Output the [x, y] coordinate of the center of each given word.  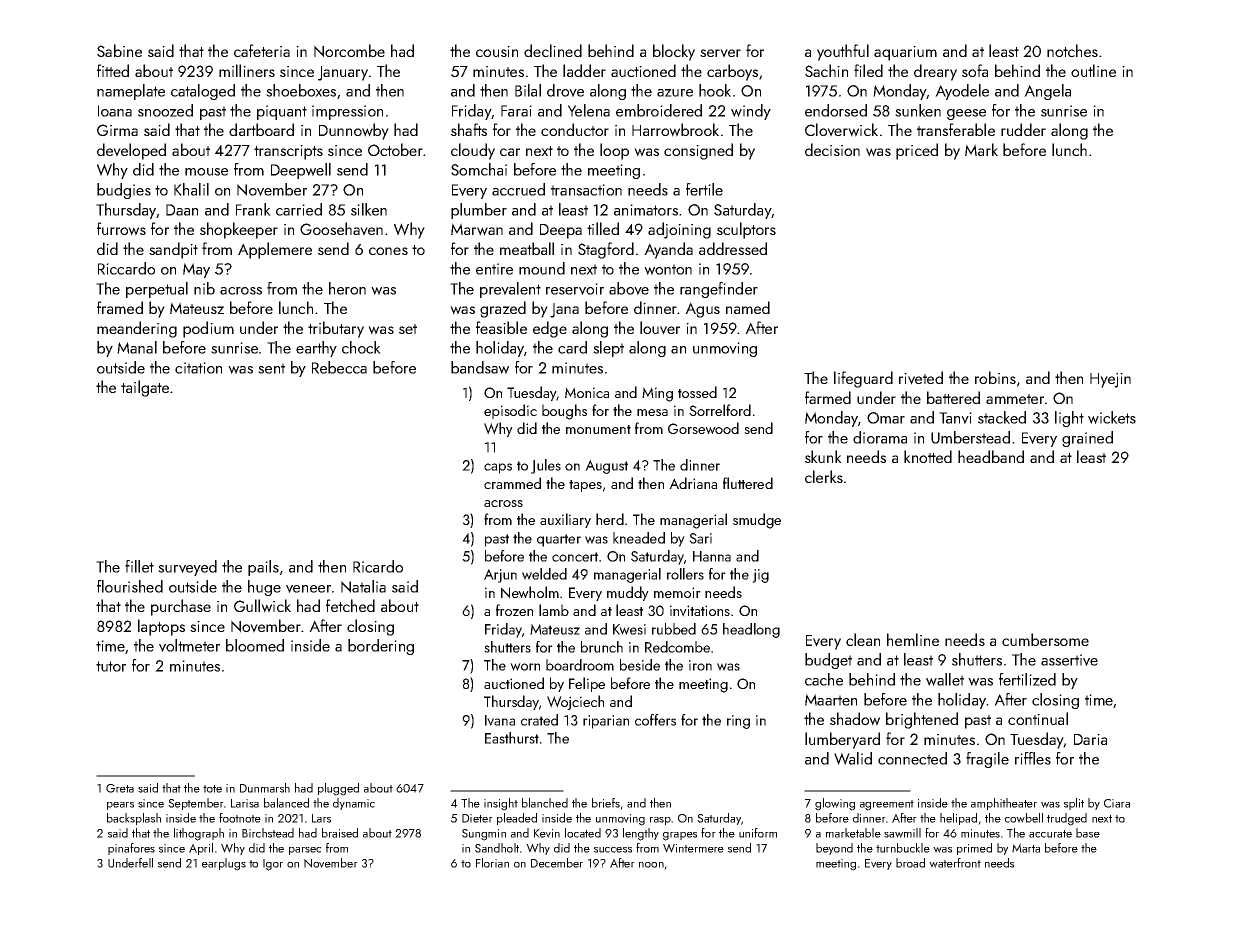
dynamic [354, 804]
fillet [139, 566]
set [408, 329]
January [343, 73]
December [557, 863]
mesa [652, 412]
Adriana [693, 483]
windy [751, 112]
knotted [928, 456]
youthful [843, 52]
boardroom [580, 665]
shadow [855, 719]
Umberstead [970, 437]
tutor [111, 666]
